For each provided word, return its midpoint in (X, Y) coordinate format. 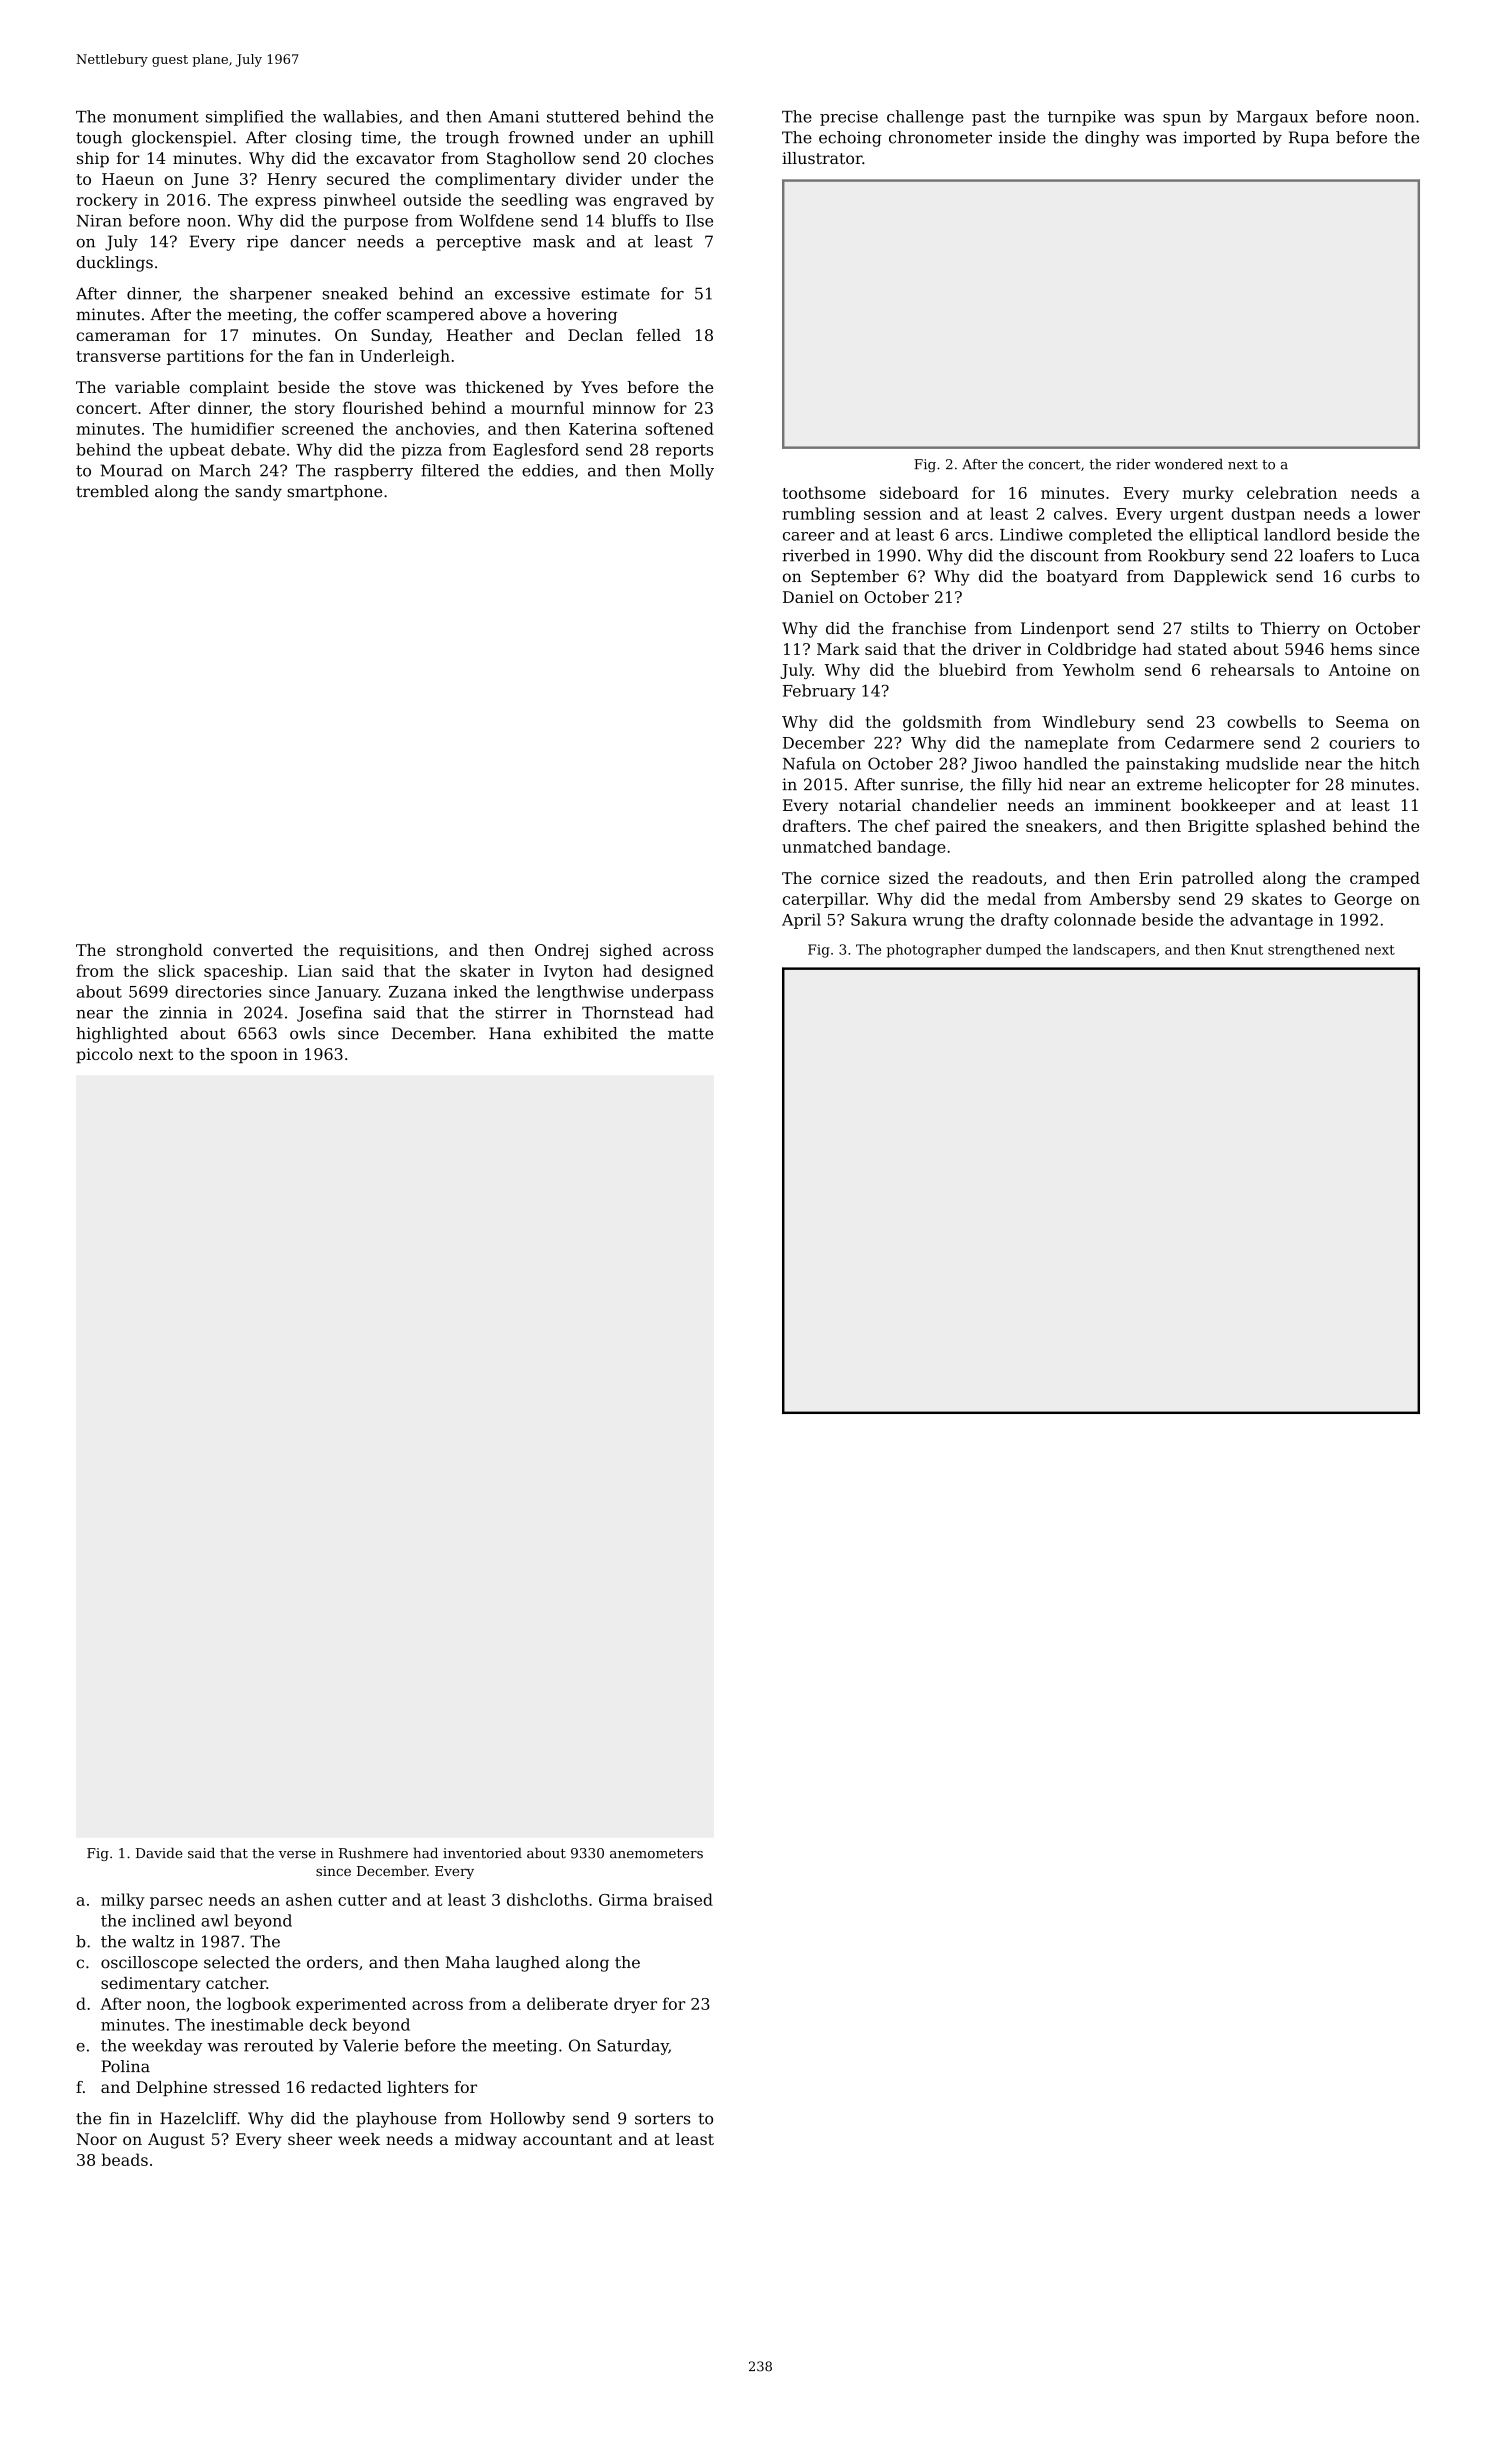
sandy (258, 493)
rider (1133, 464)
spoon (254, 1057)
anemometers (656, 1854)
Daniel (808, 597)
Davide (159, 1853)
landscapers (1114, 951)
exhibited (581, 1033)
